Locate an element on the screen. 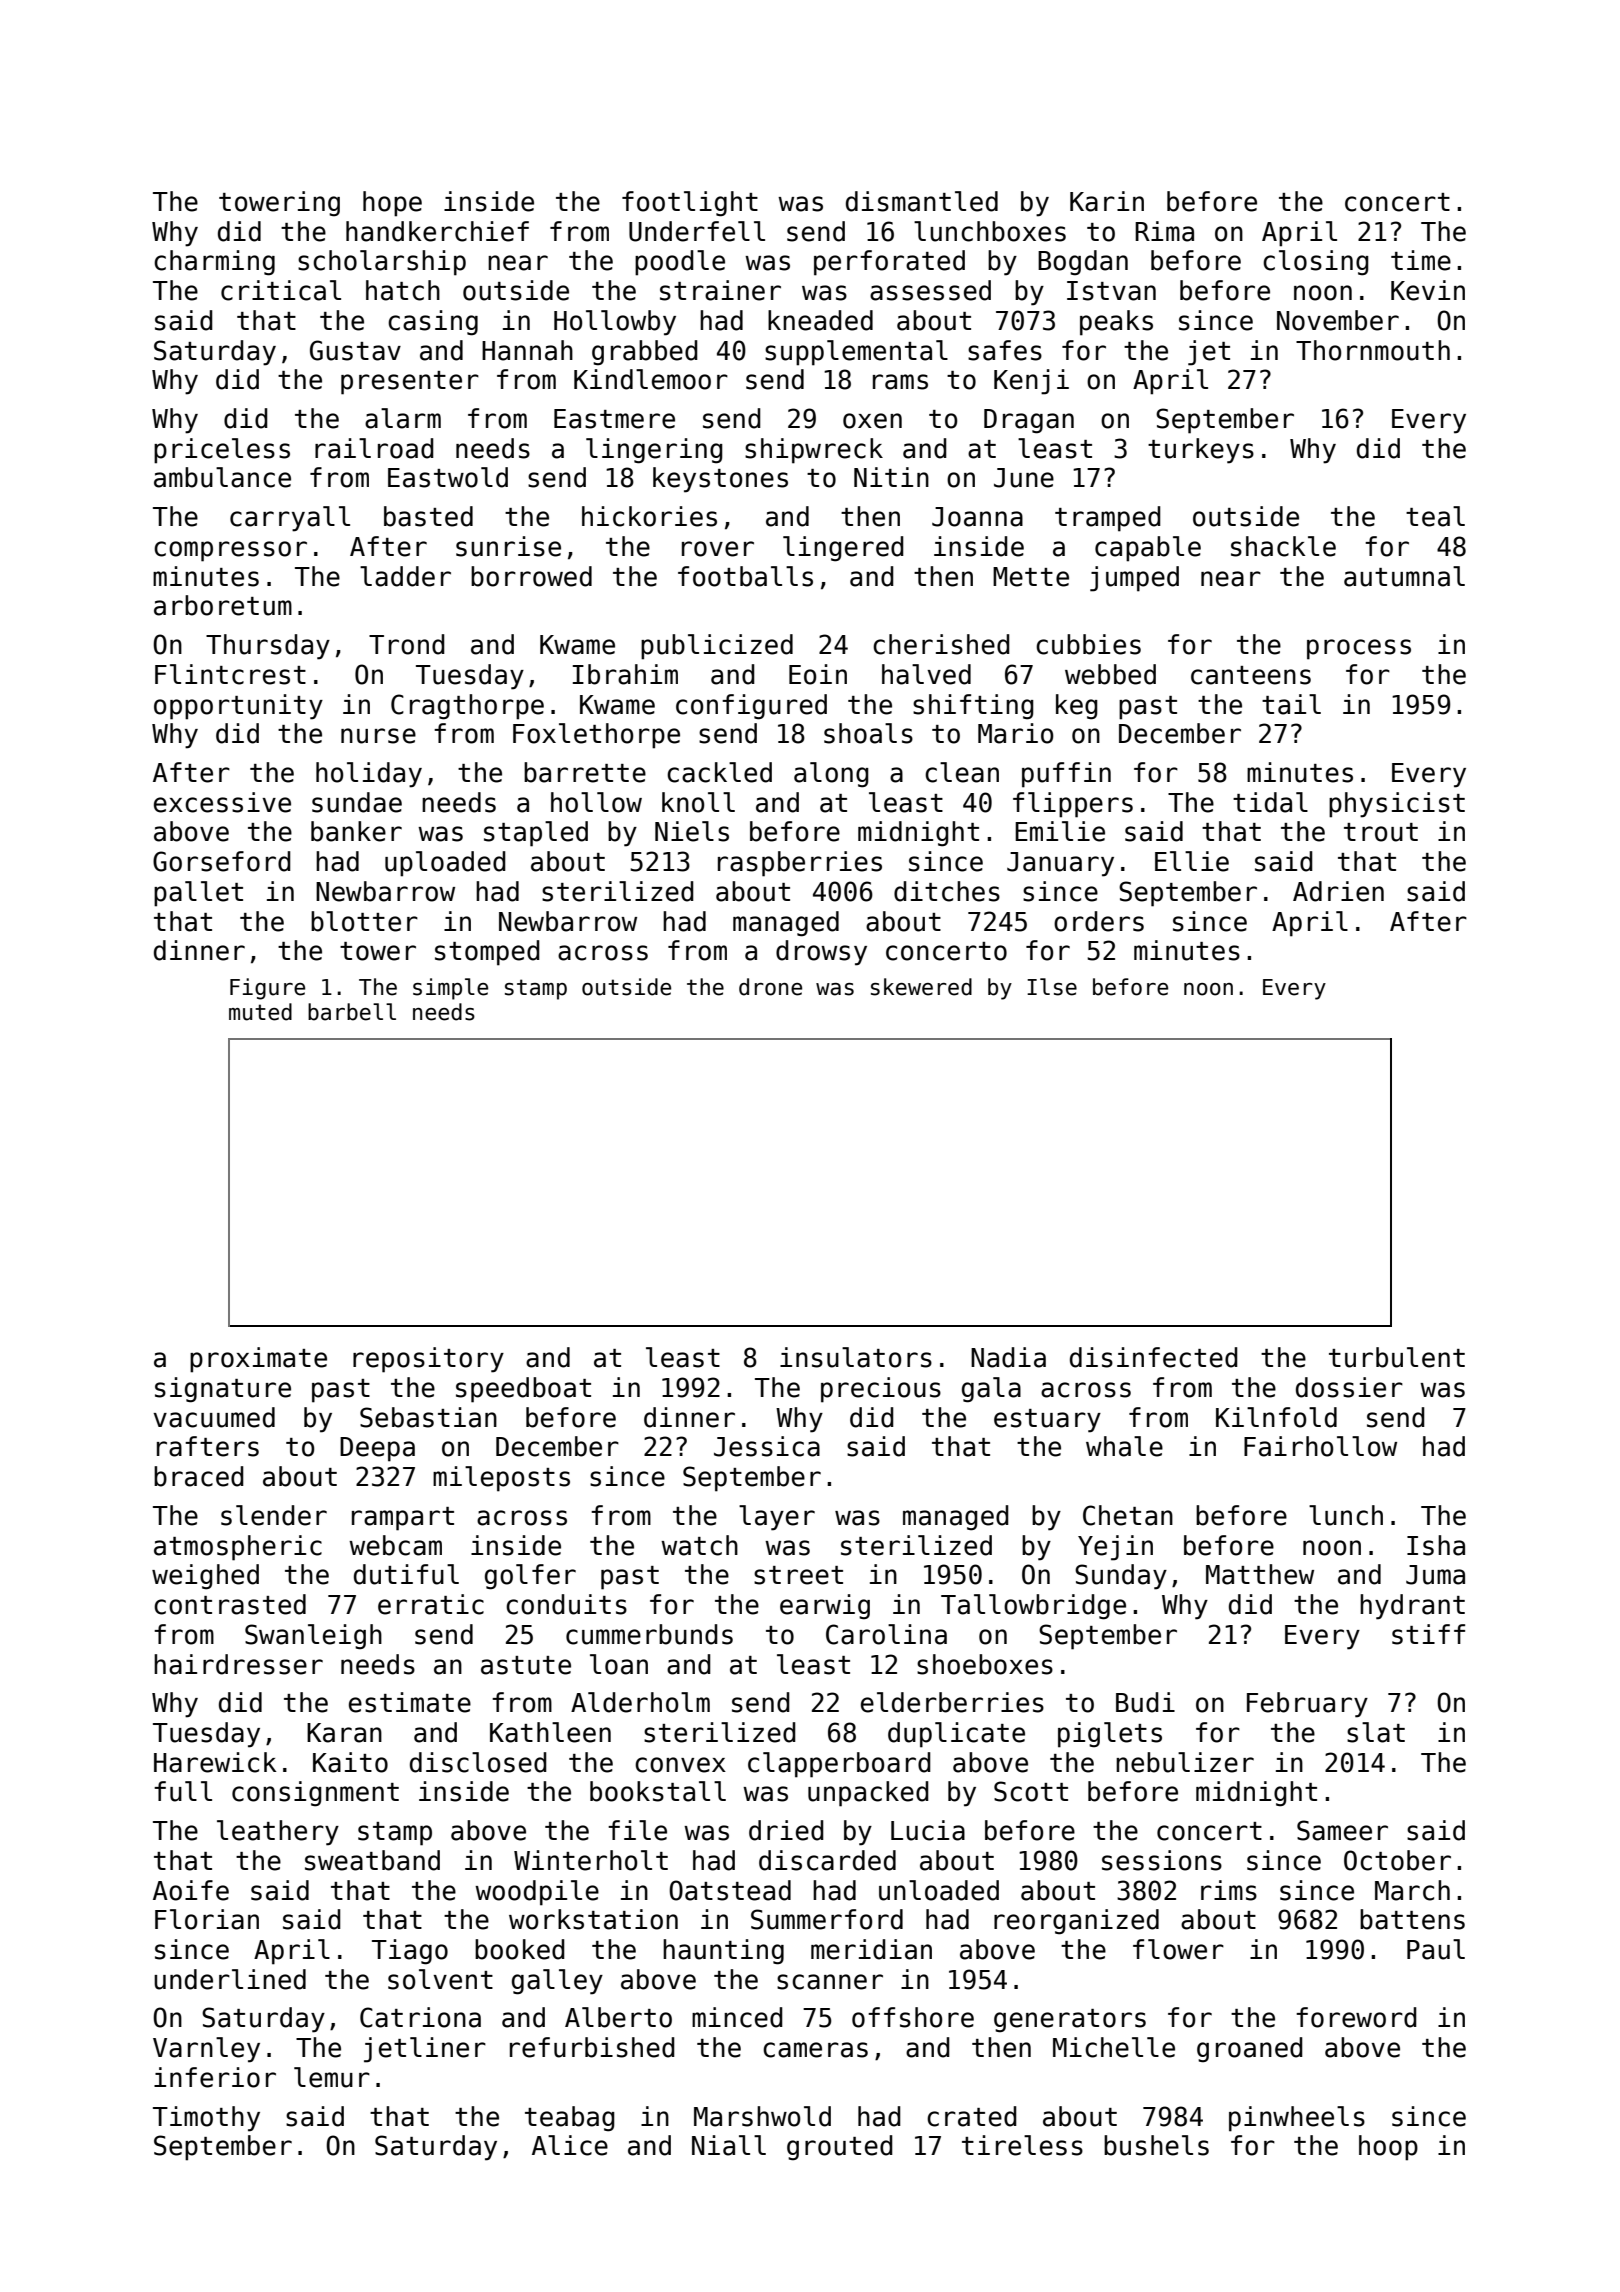  footlight is located at coordinates (690, 204).
